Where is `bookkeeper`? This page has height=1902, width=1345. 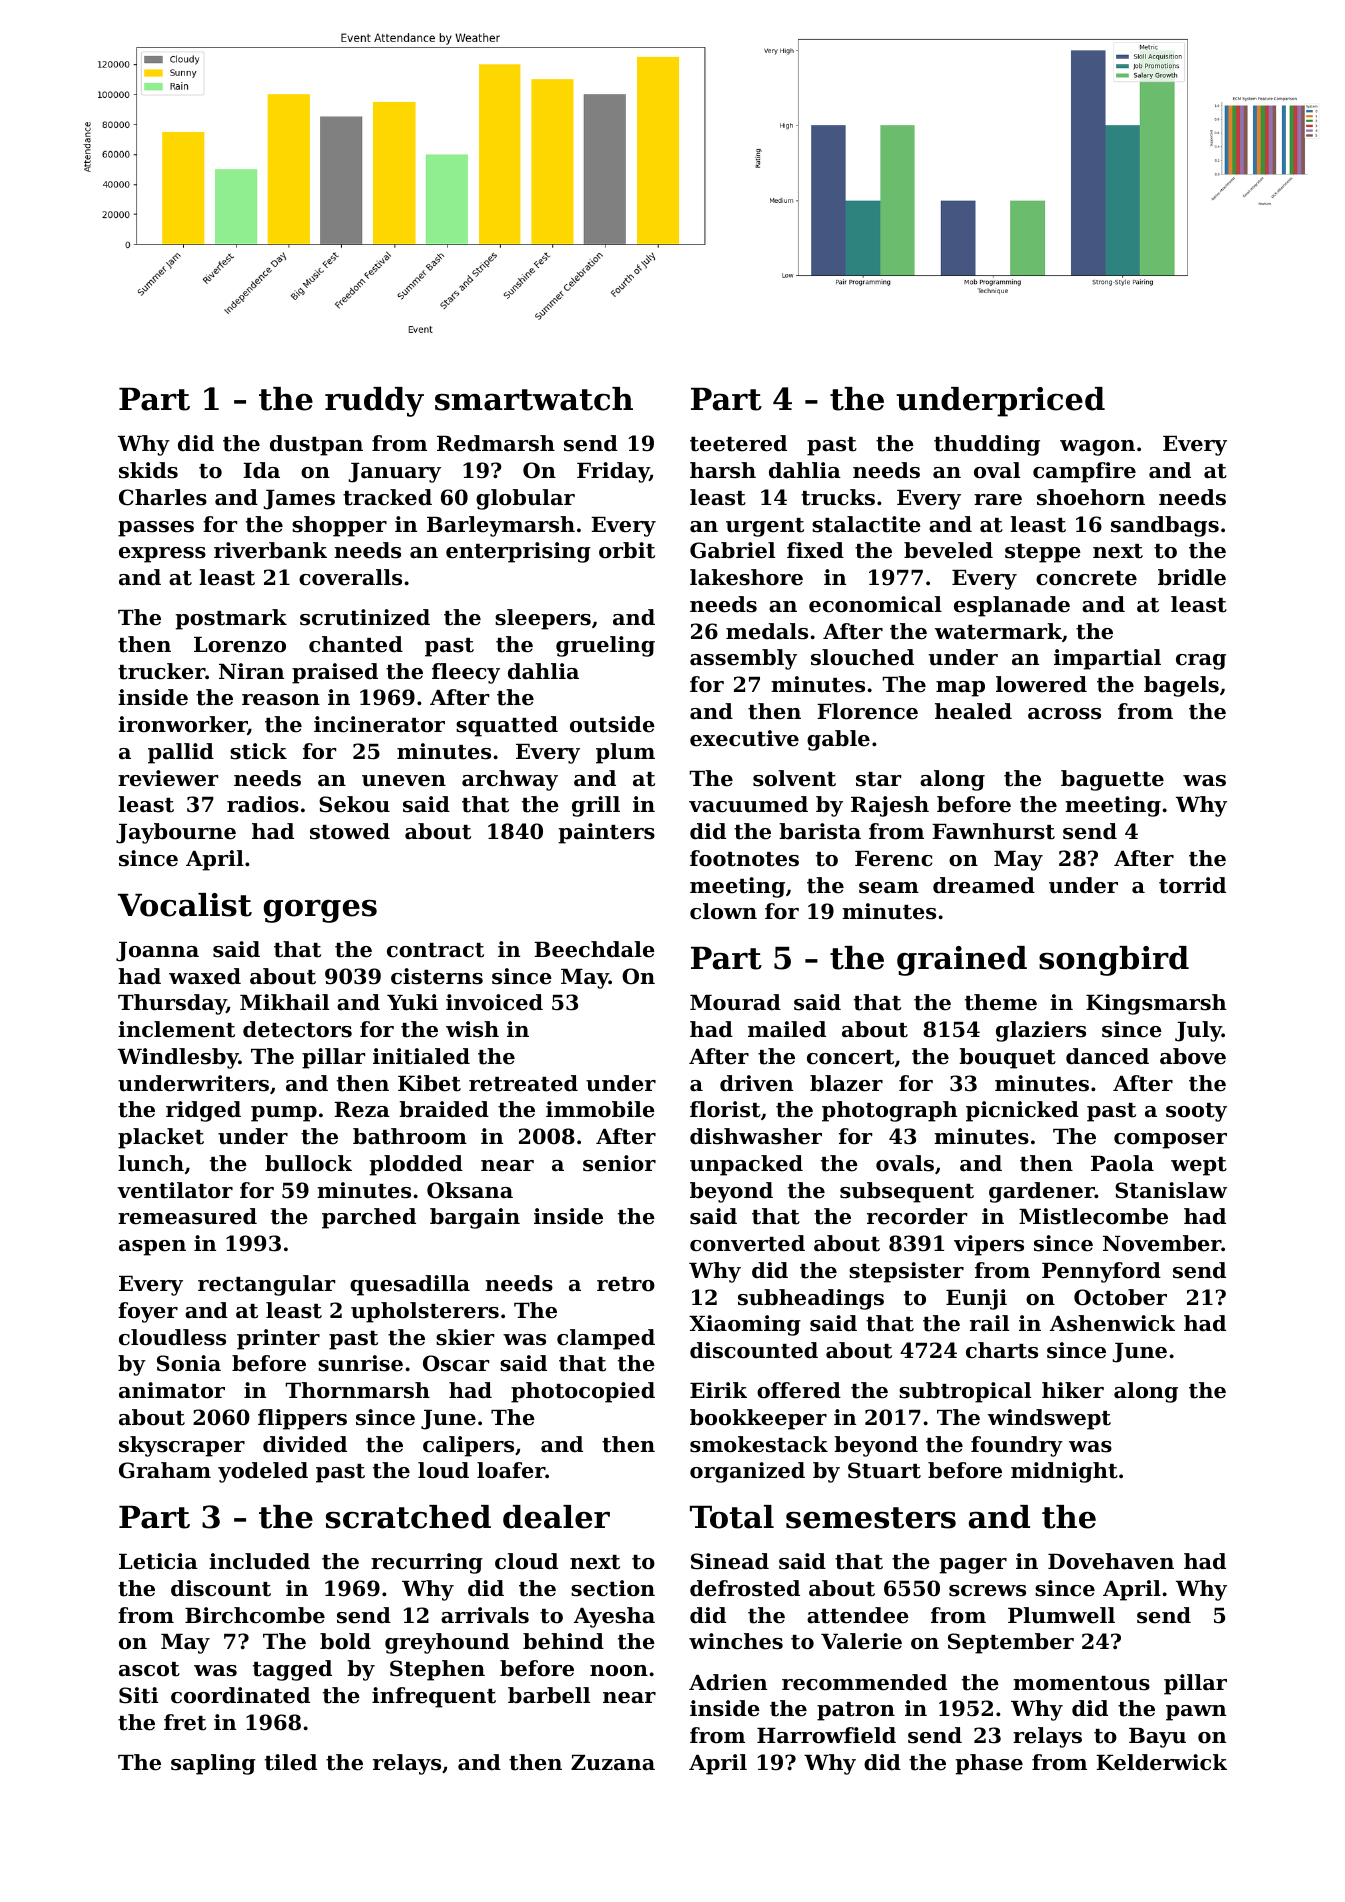
bookkeeper is located at coordinates (758, 1419).
